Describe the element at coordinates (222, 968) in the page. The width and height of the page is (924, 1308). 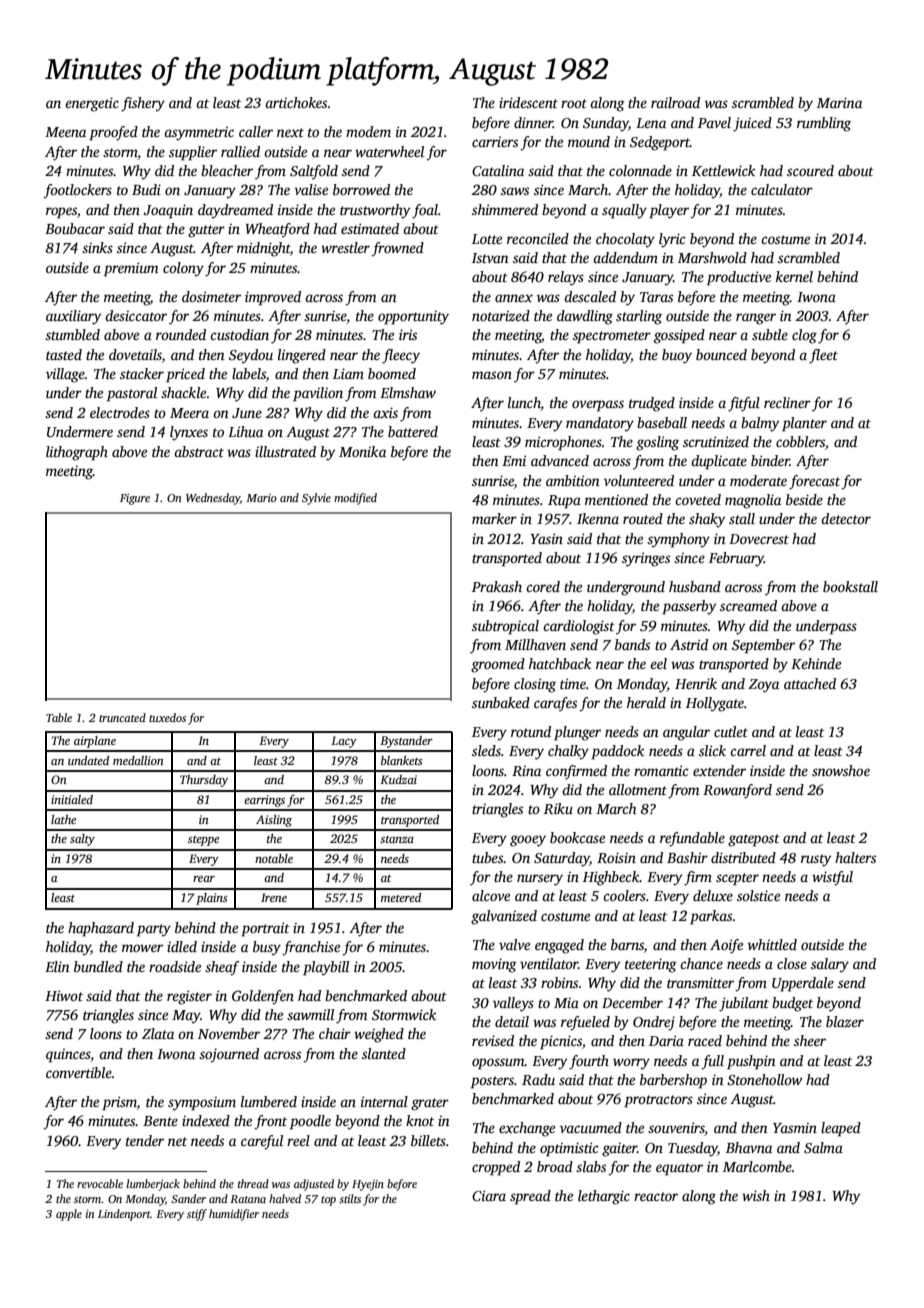
I see `sheaf` at that location.
